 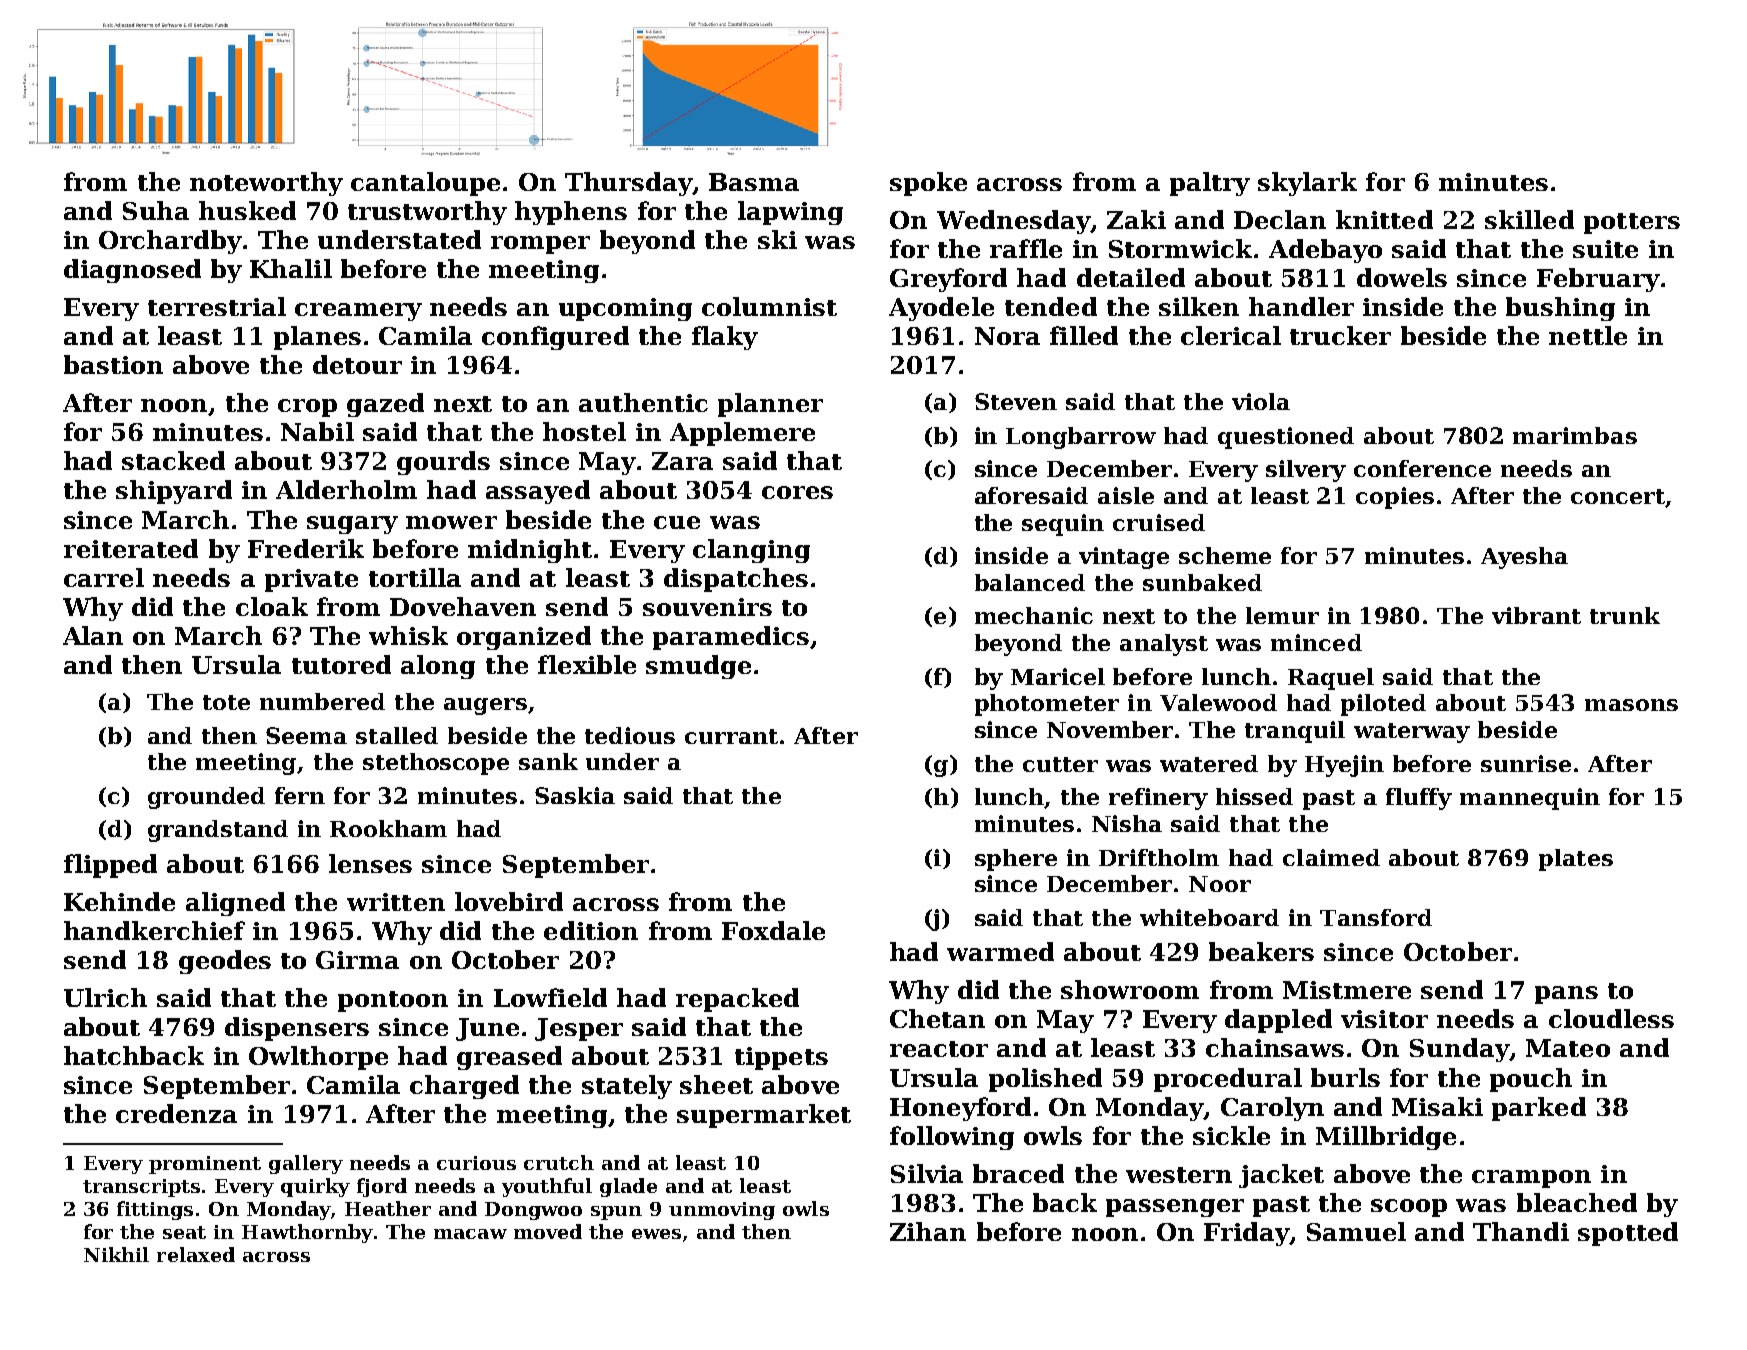 What do you see at coordinates (939, 1049) in the page?
I see `reactor` at bounding box center [939, 1049].
